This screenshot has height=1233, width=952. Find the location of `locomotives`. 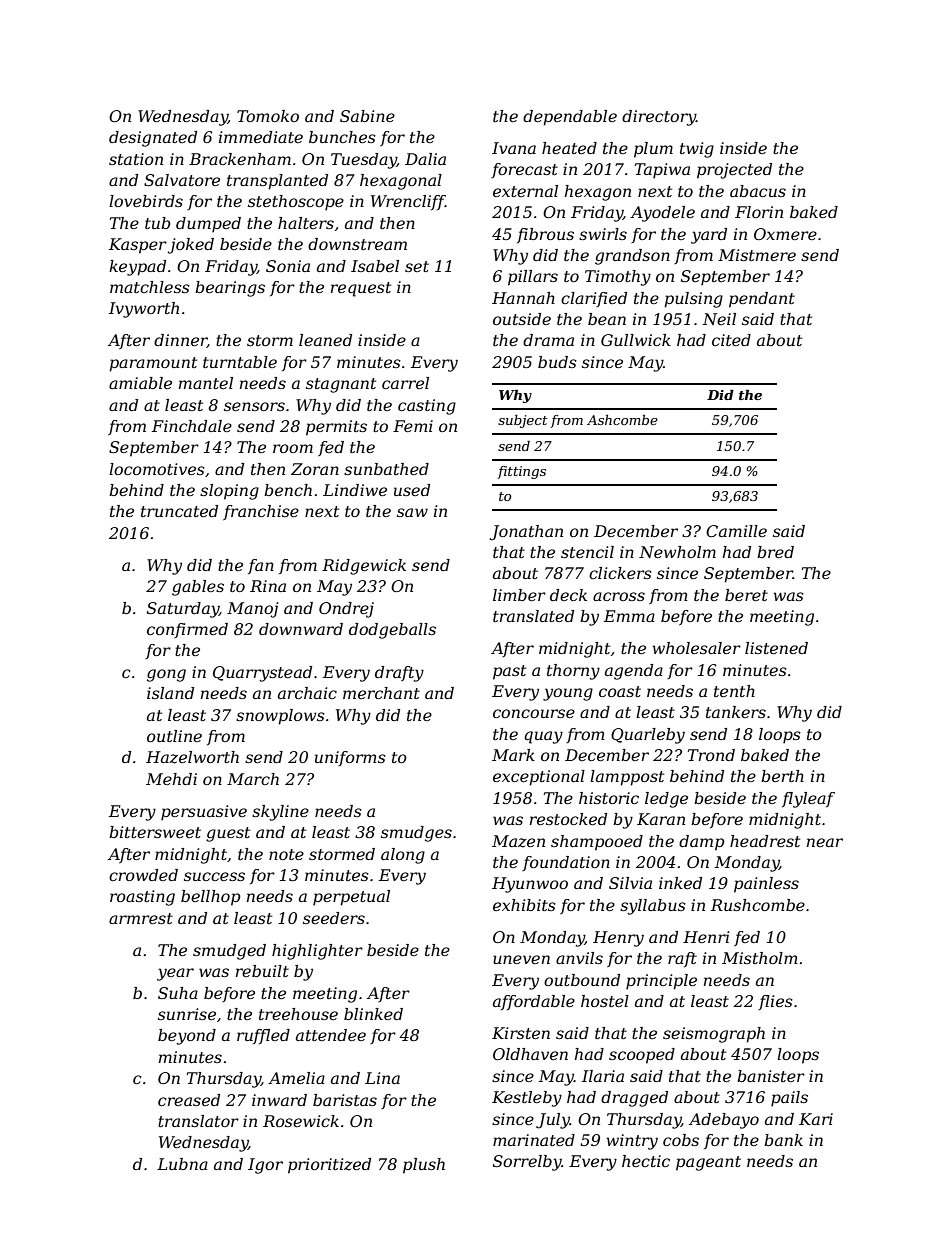

locomotives is located at coordinates (157, 469).
